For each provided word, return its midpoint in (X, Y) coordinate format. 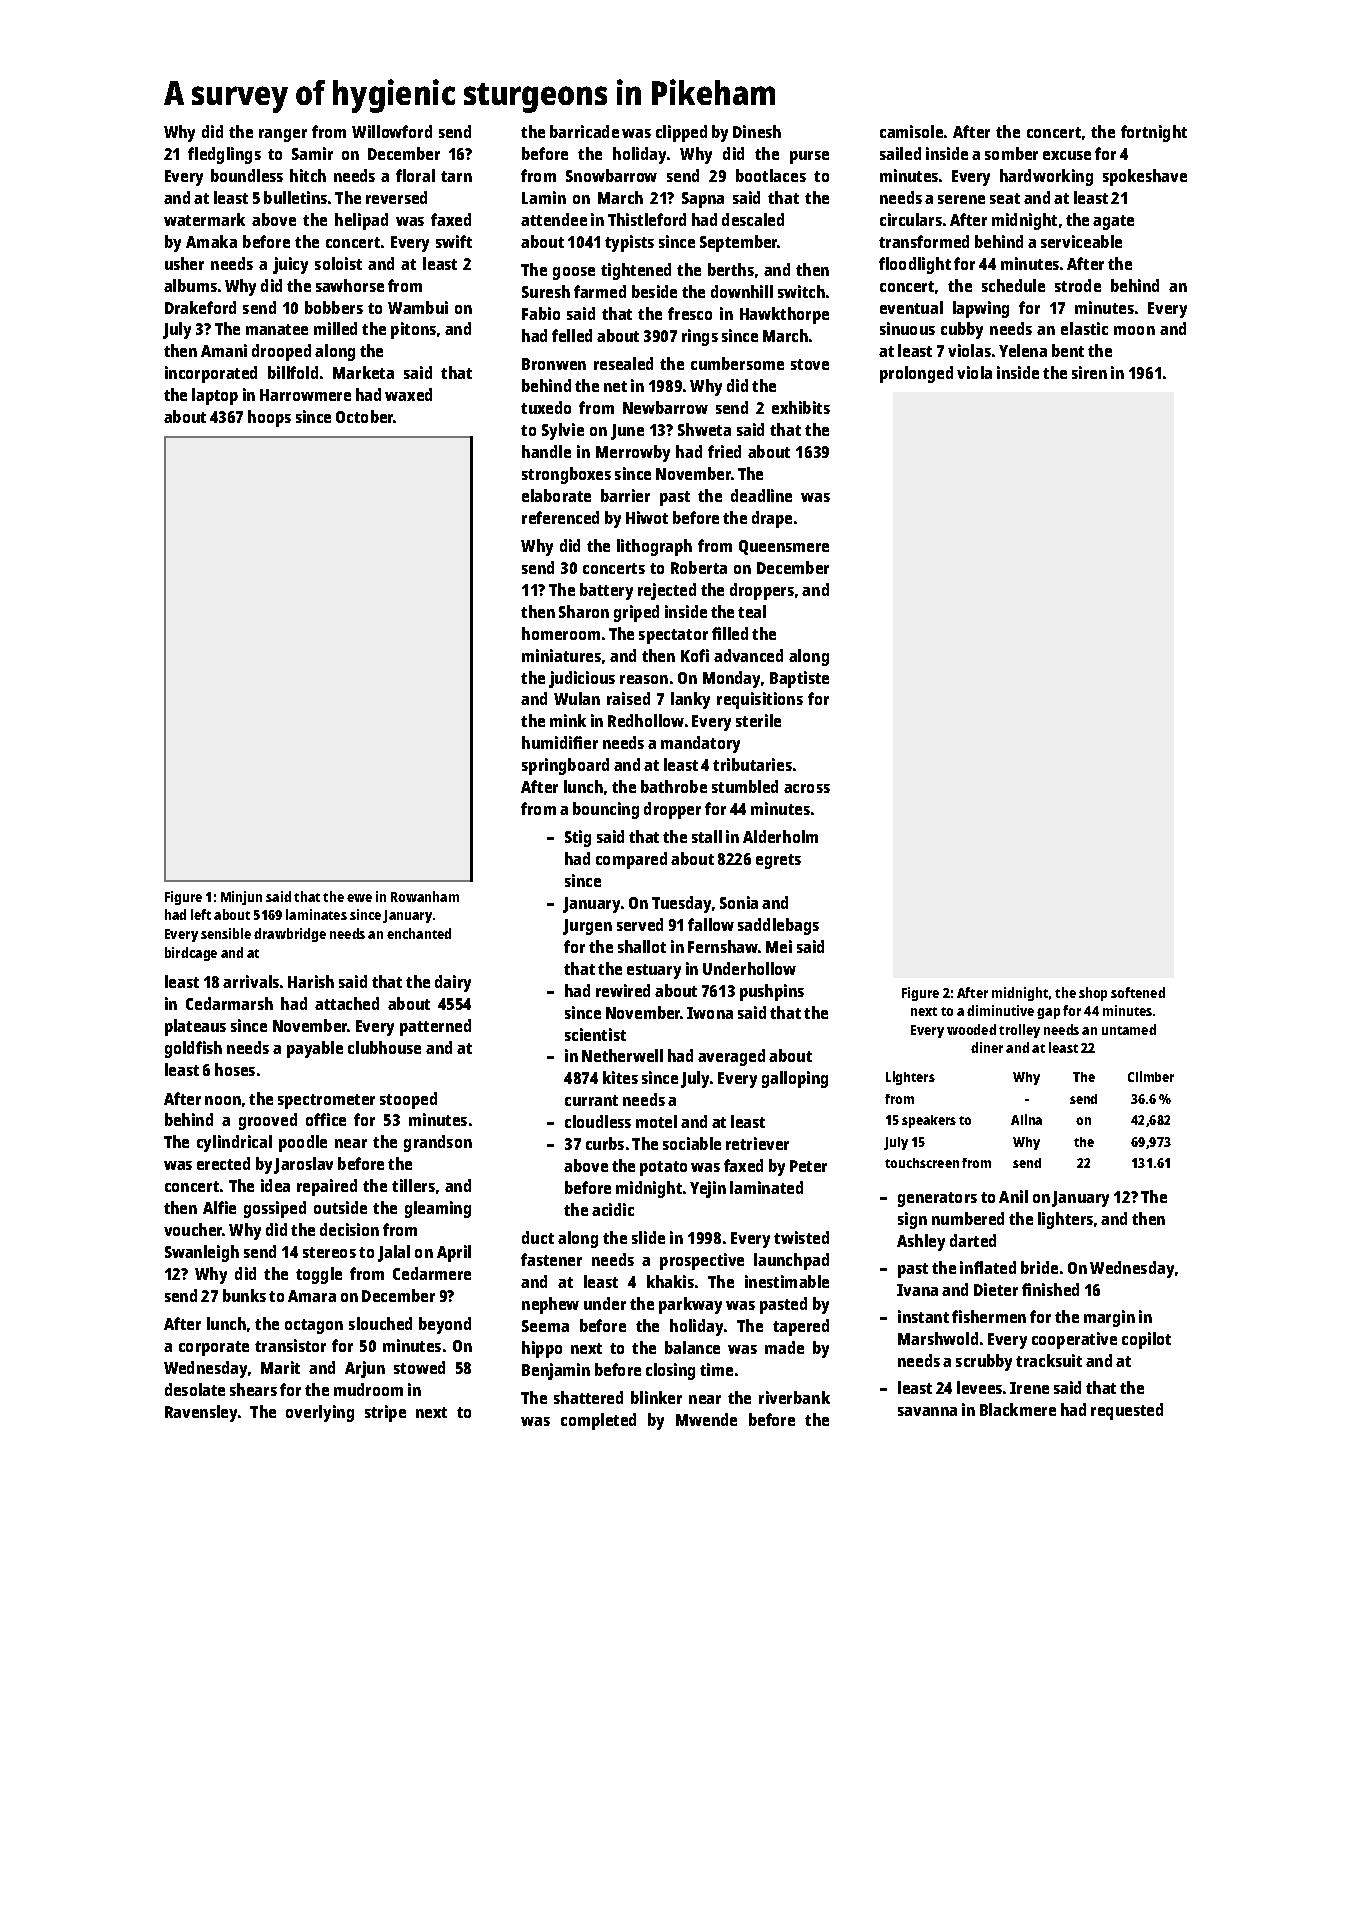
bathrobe (674, 786)
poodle (303, 1143)
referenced (560, 517)
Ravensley (201, 1413)
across (807, 788)
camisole (911, 131)
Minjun (241, 898)
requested (1127, 1411)
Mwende (706, 1419)
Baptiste (799, 679)
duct (538, 1237)
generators (937, 1199)
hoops (269, 418)
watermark (204, 219)
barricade (584, 131)
